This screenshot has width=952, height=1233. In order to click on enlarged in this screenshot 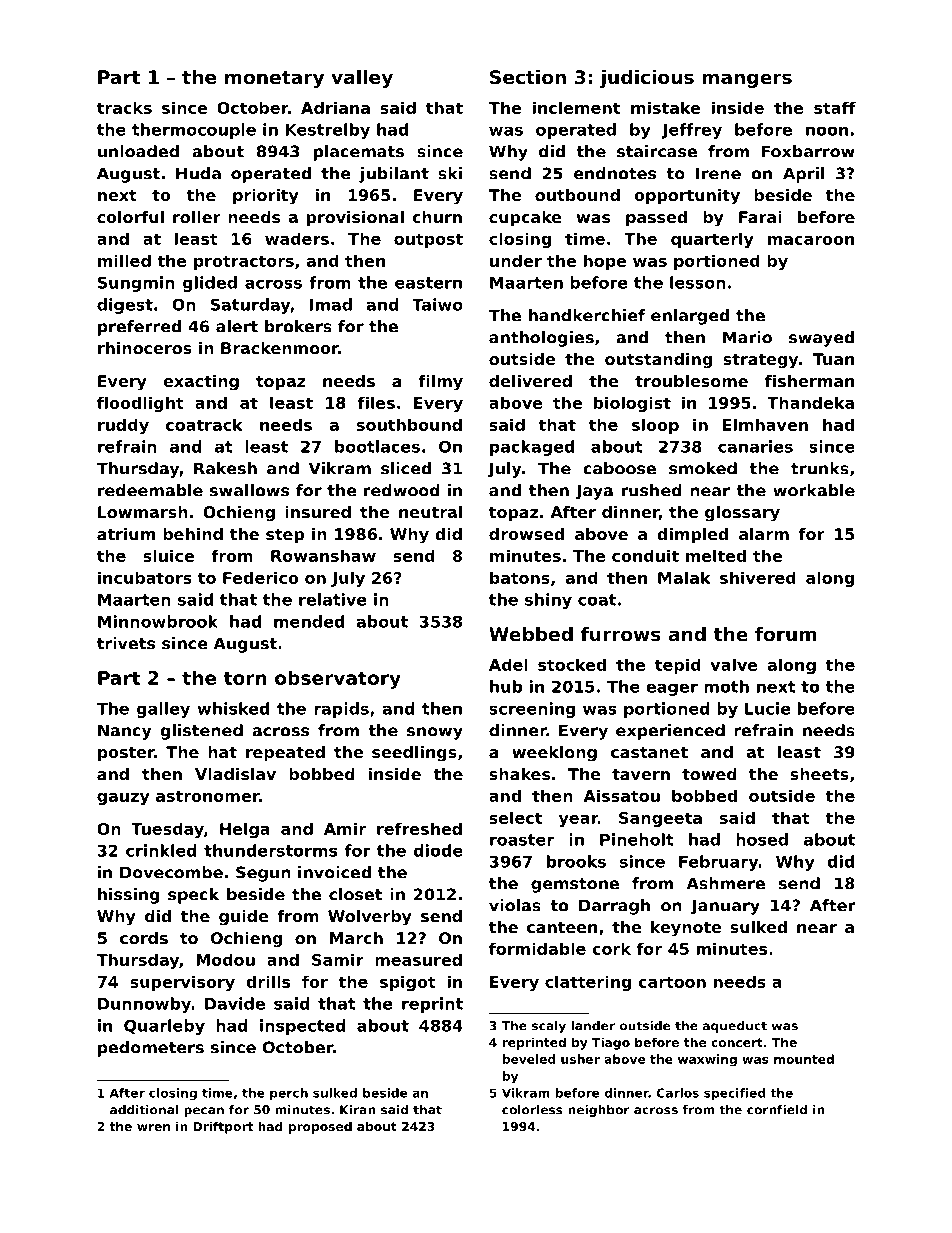, I will do `click(690, 317)`.
